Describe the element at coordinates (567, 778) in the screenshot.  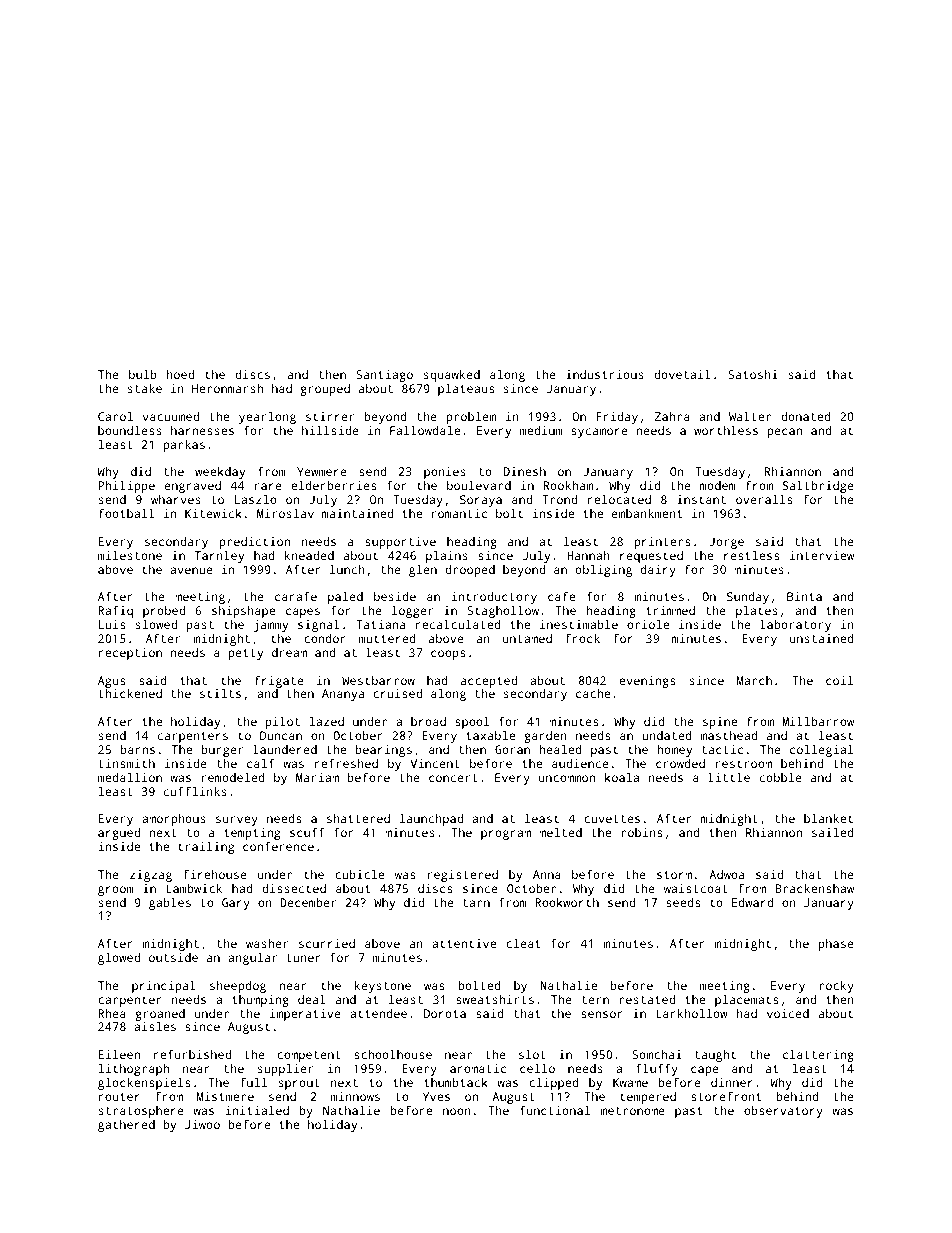
I see `uncommon` at that location.
